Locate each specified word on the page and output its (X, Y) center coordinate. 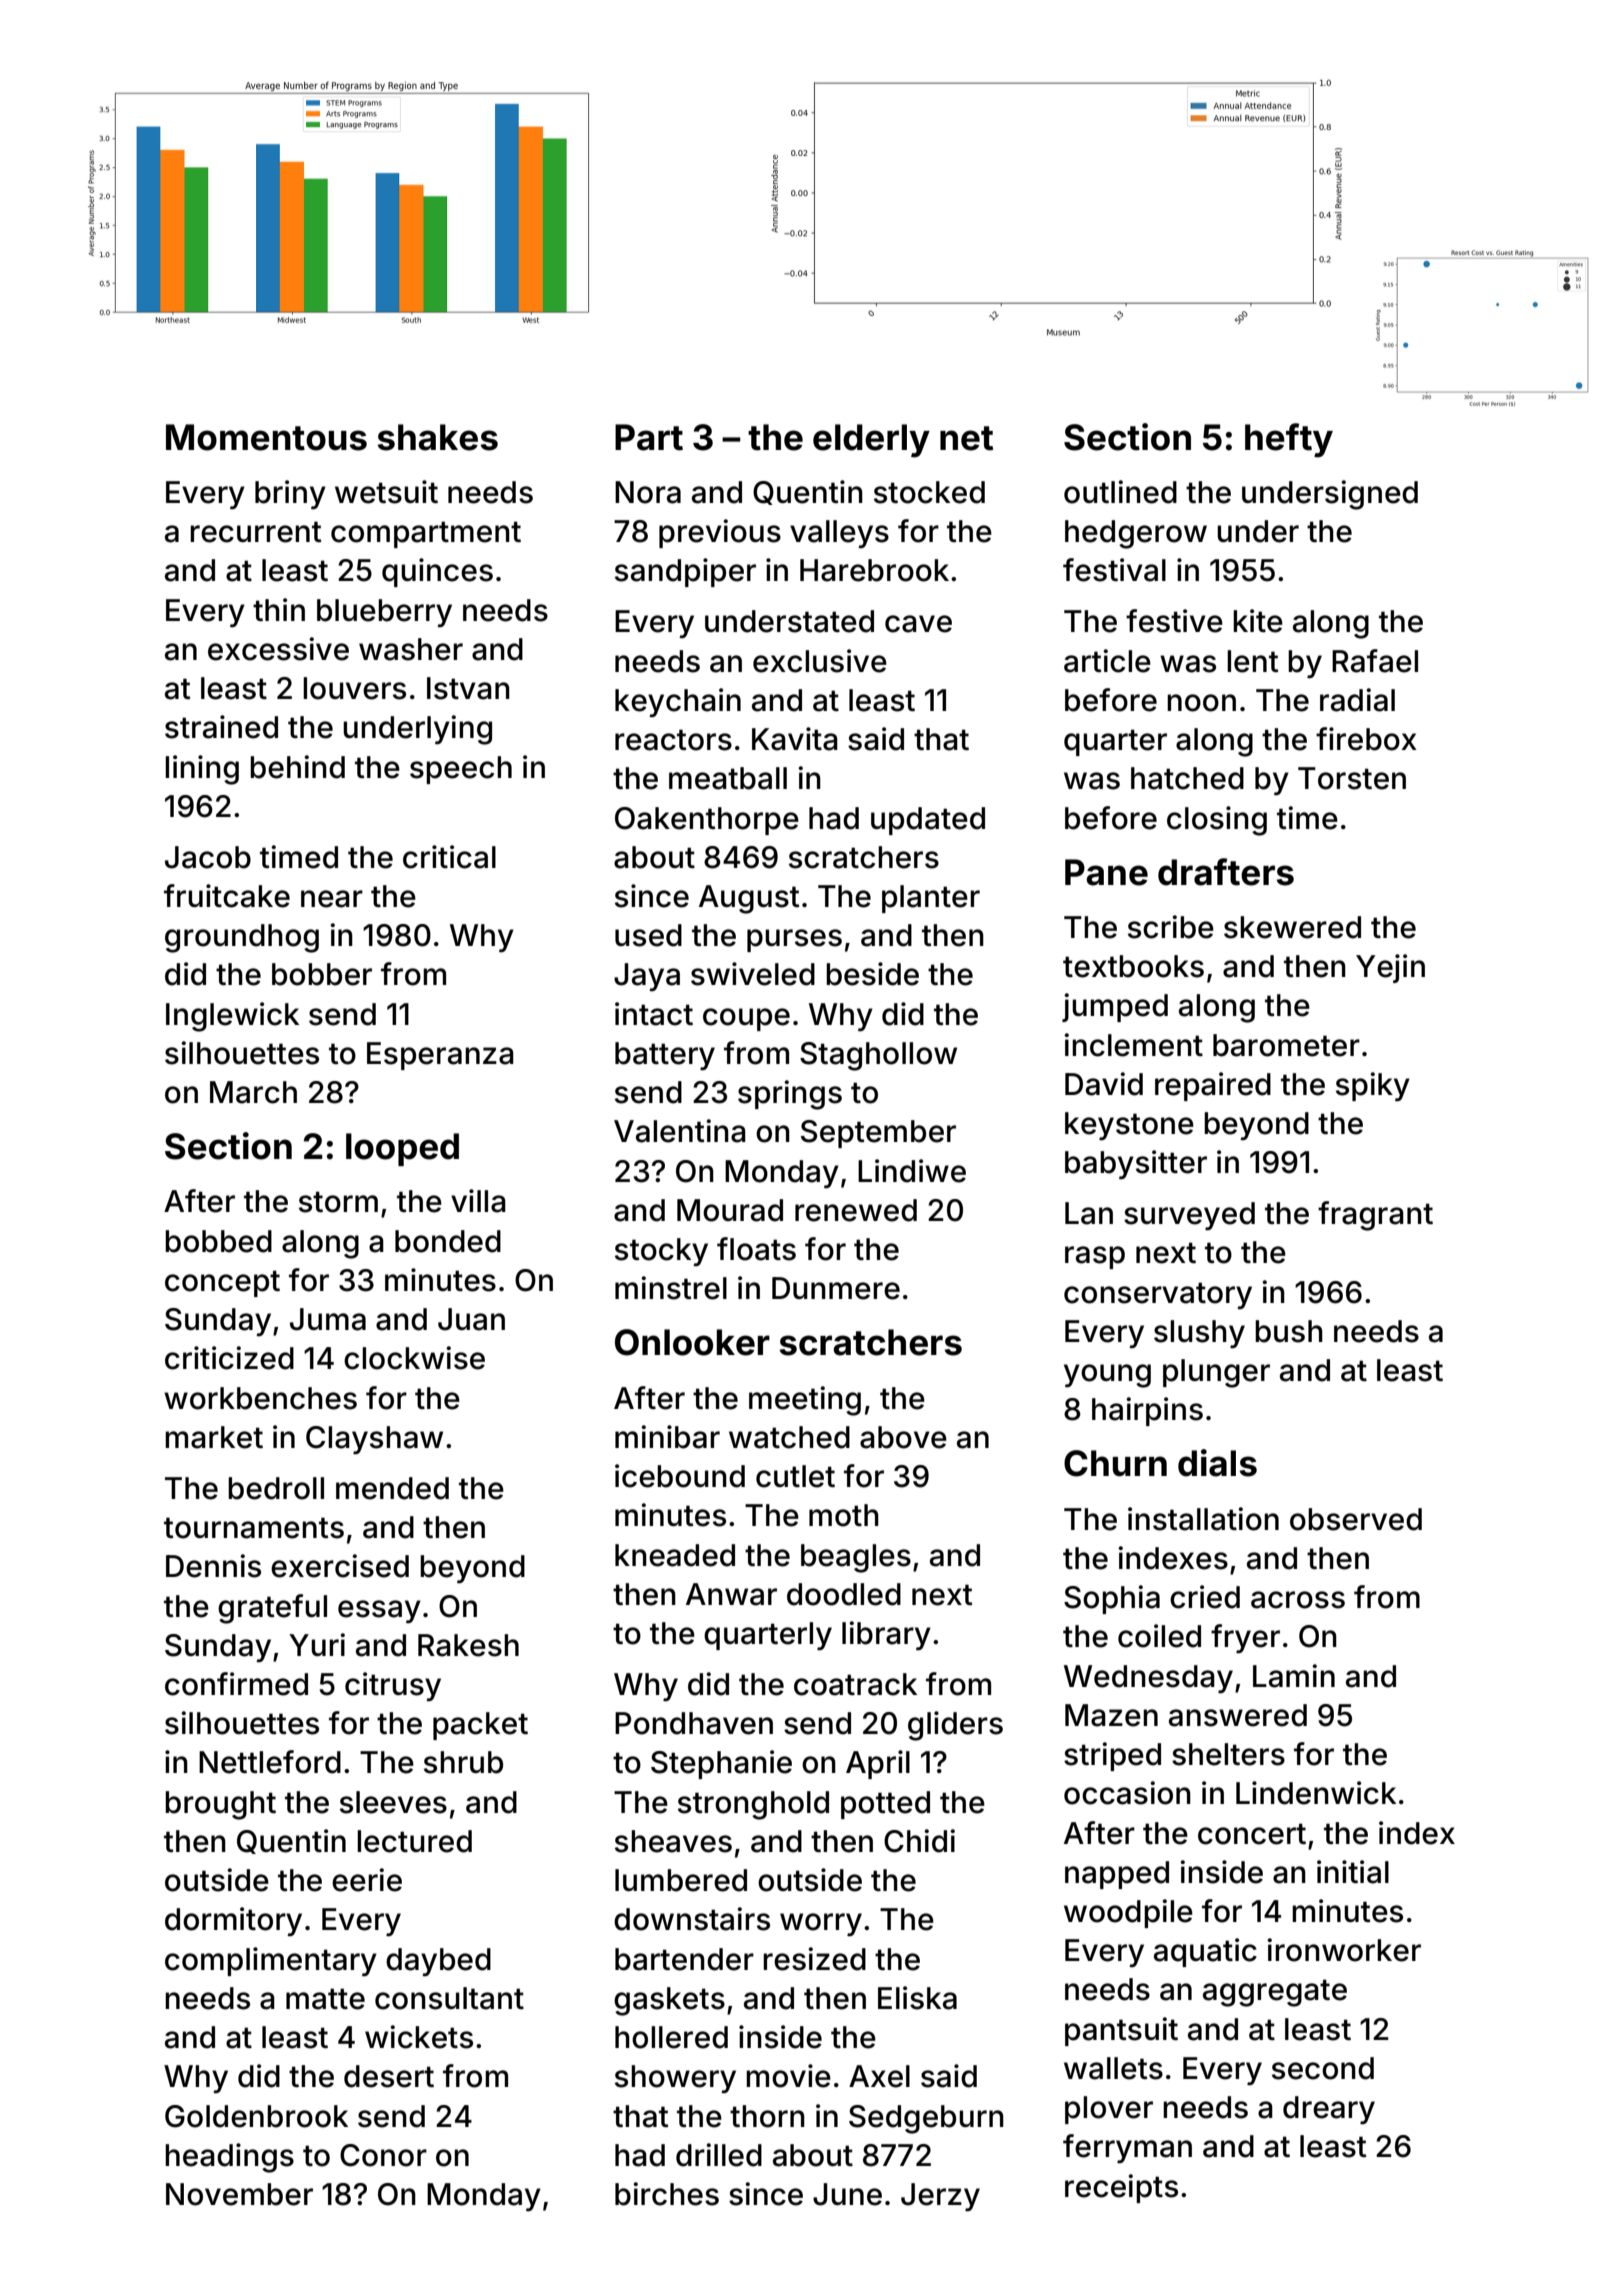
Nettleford (270, 1762)
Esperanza (440, 1056)
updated (928, 821)
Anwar (731, 1594)
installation (1203, 1519)
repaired (1213, 1086)
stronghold (753, 1805)
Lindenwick (1316, 1793)
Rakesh (468, 1645)
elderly (871, 441)
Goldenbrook (256, 2116)
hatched (1187, 778)
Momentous (266, 437)
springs (790, 1095)
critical (449, 857)
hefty (1289, 440)
